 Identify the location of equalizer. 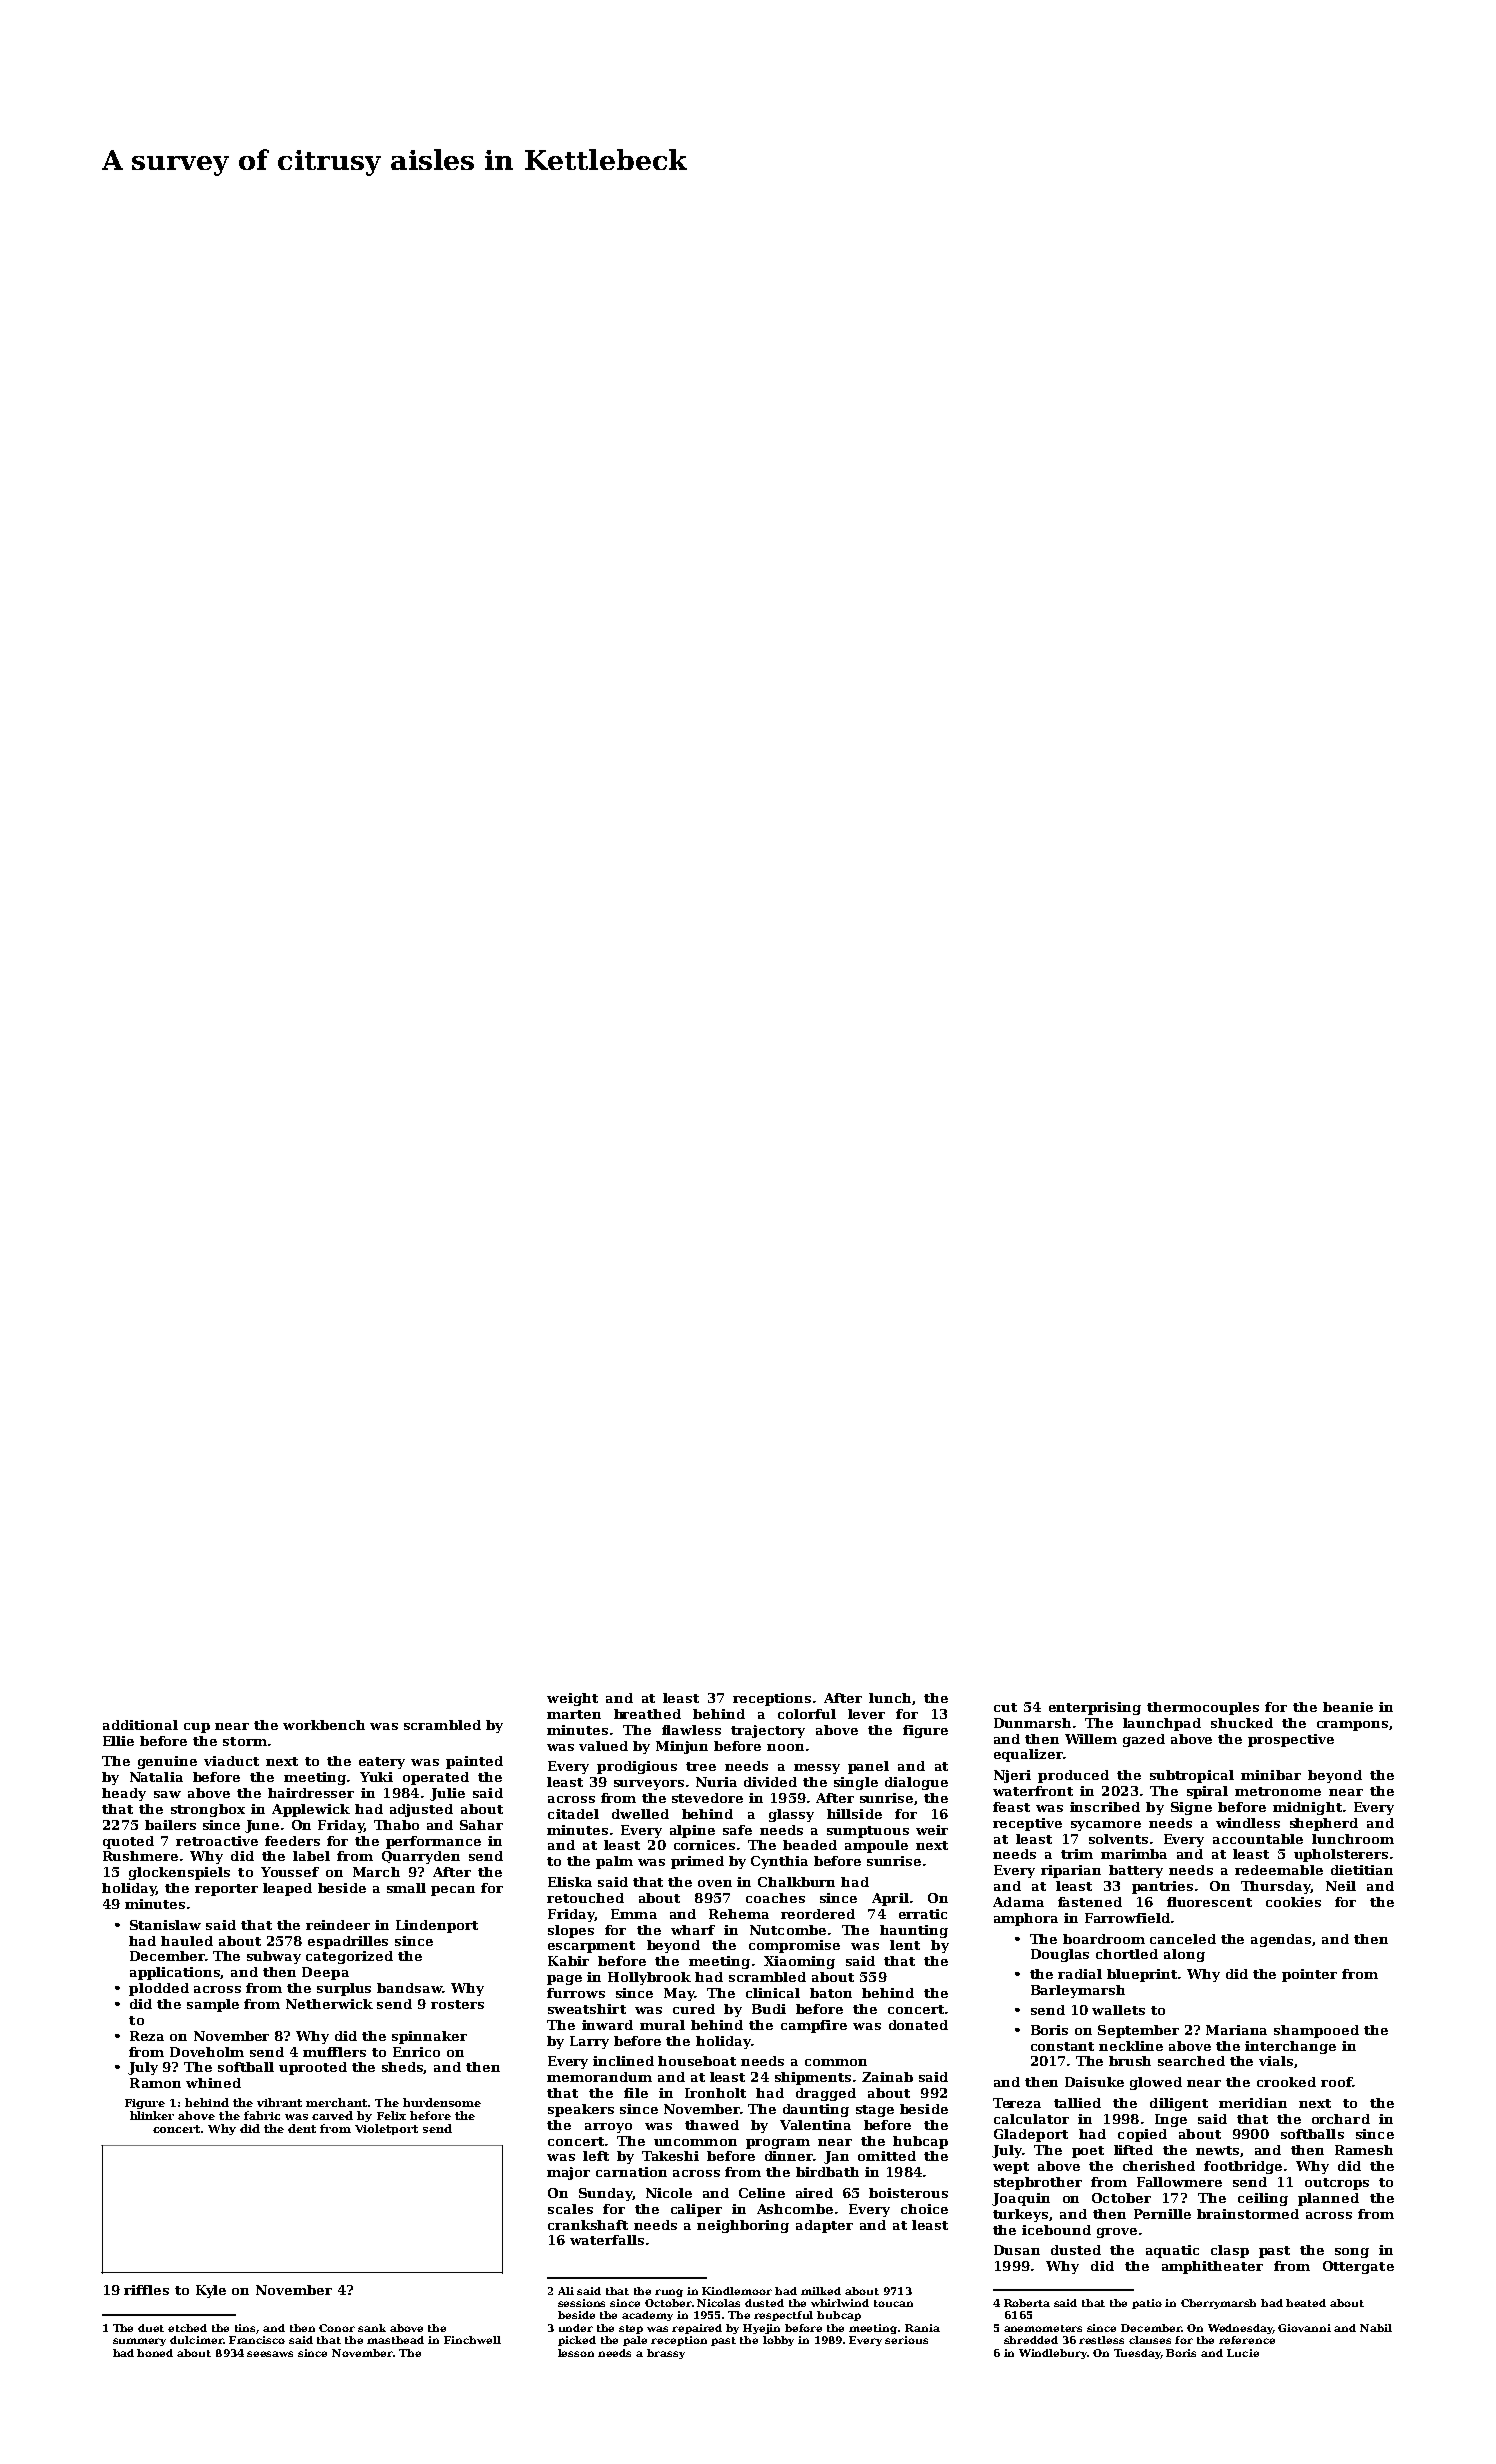
(1028, 1755).
